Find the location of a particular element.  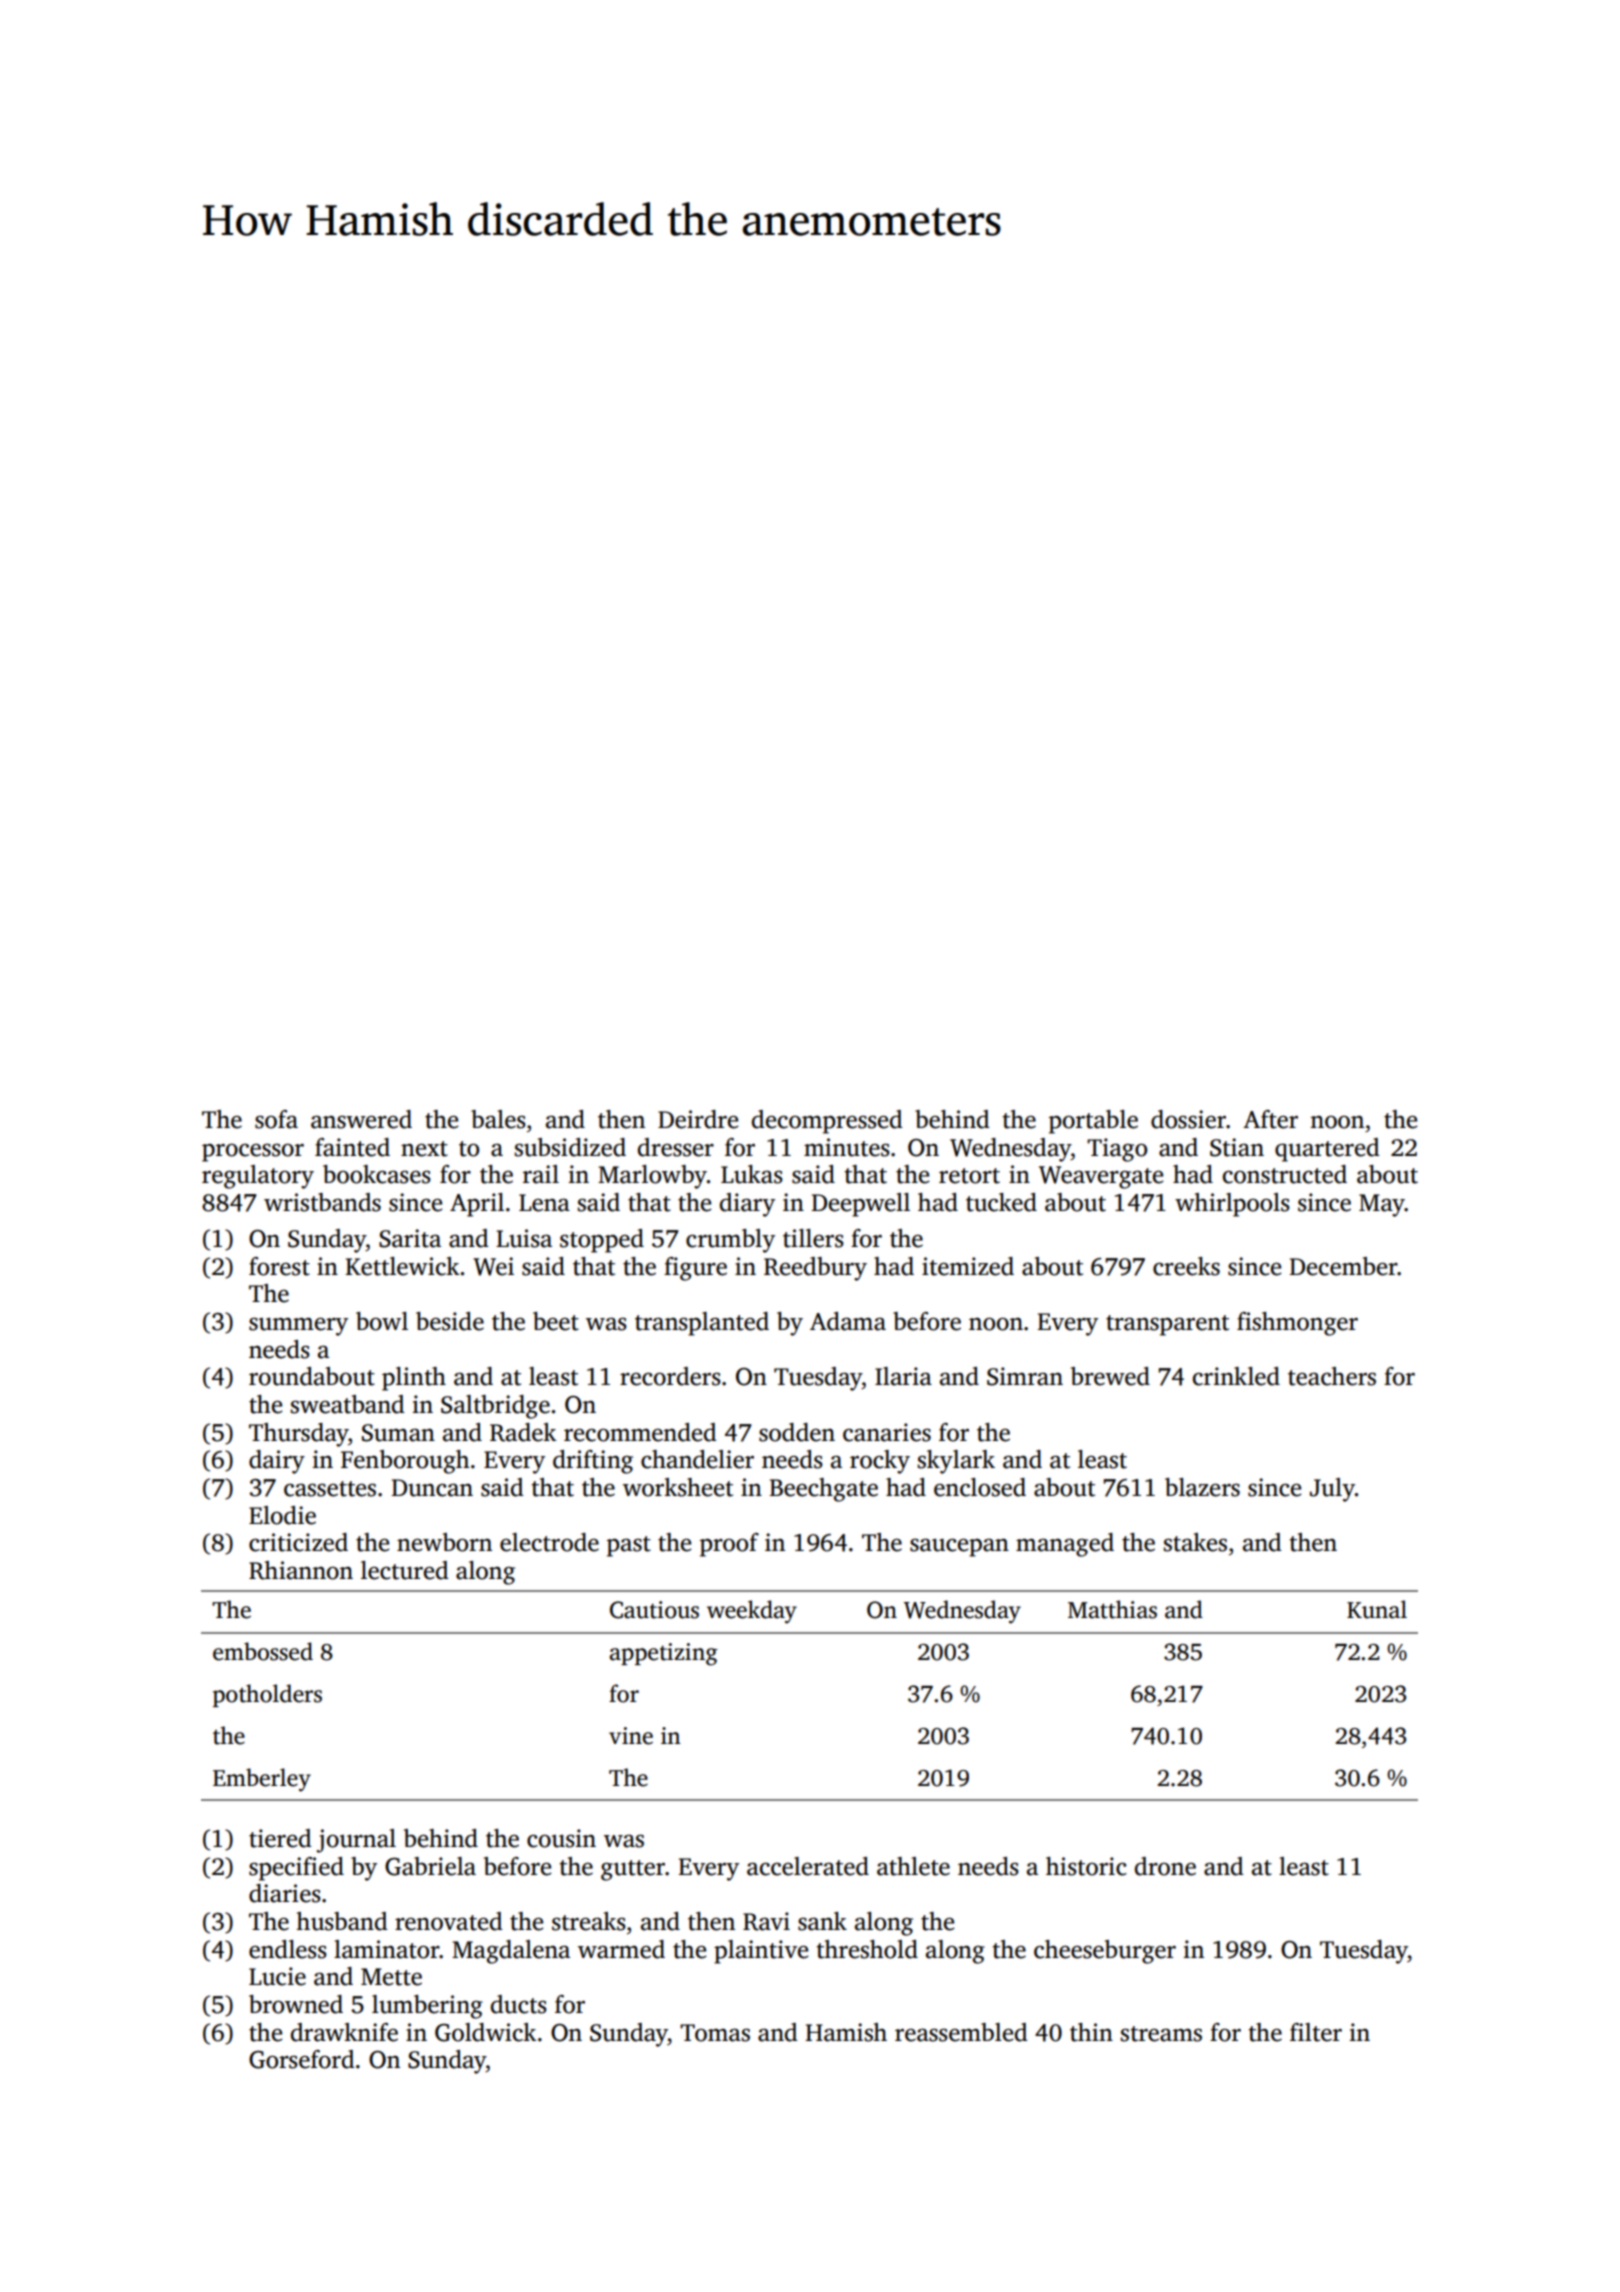

answered is located at coordinates (361, 1119).
